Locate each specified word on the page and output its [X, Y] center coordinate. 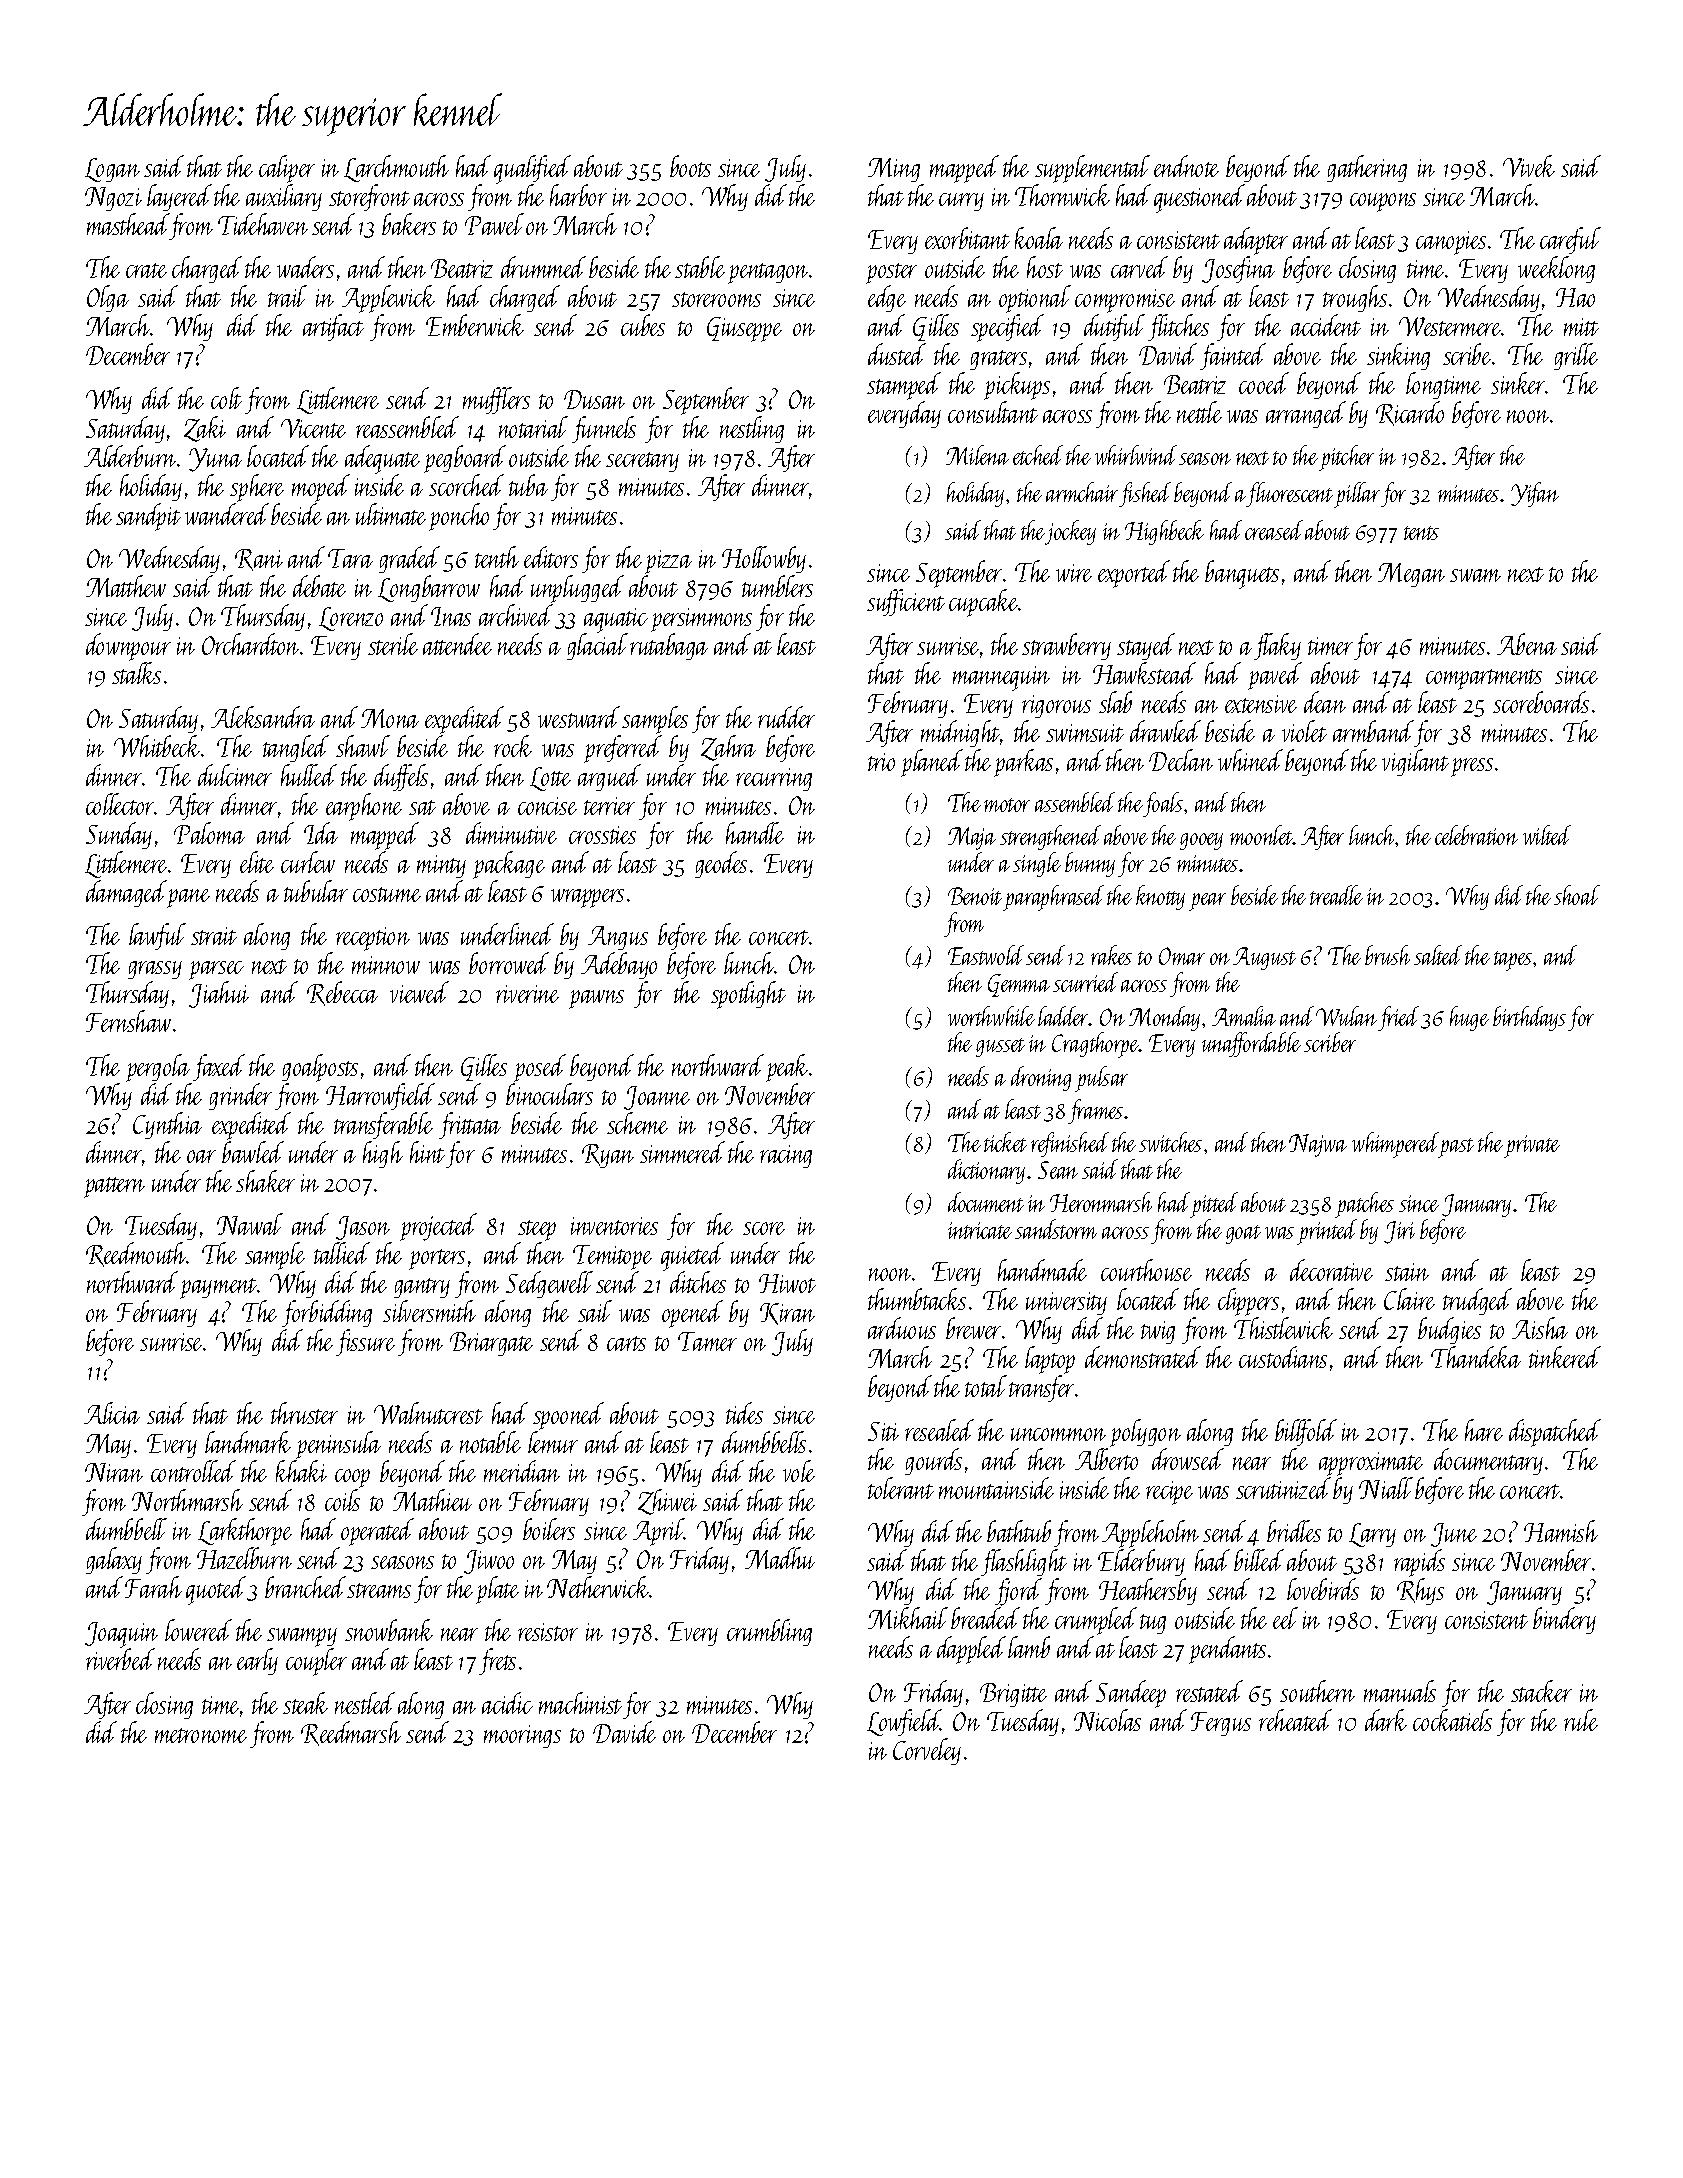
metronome [201, 1735]
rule [1581, 1720]
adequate [382, 460]
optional [1035, 300]
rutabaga [669, 647]
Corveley [927, 1751]
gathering [1367, 168]
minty [441, 866]
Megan [1411, 575]
